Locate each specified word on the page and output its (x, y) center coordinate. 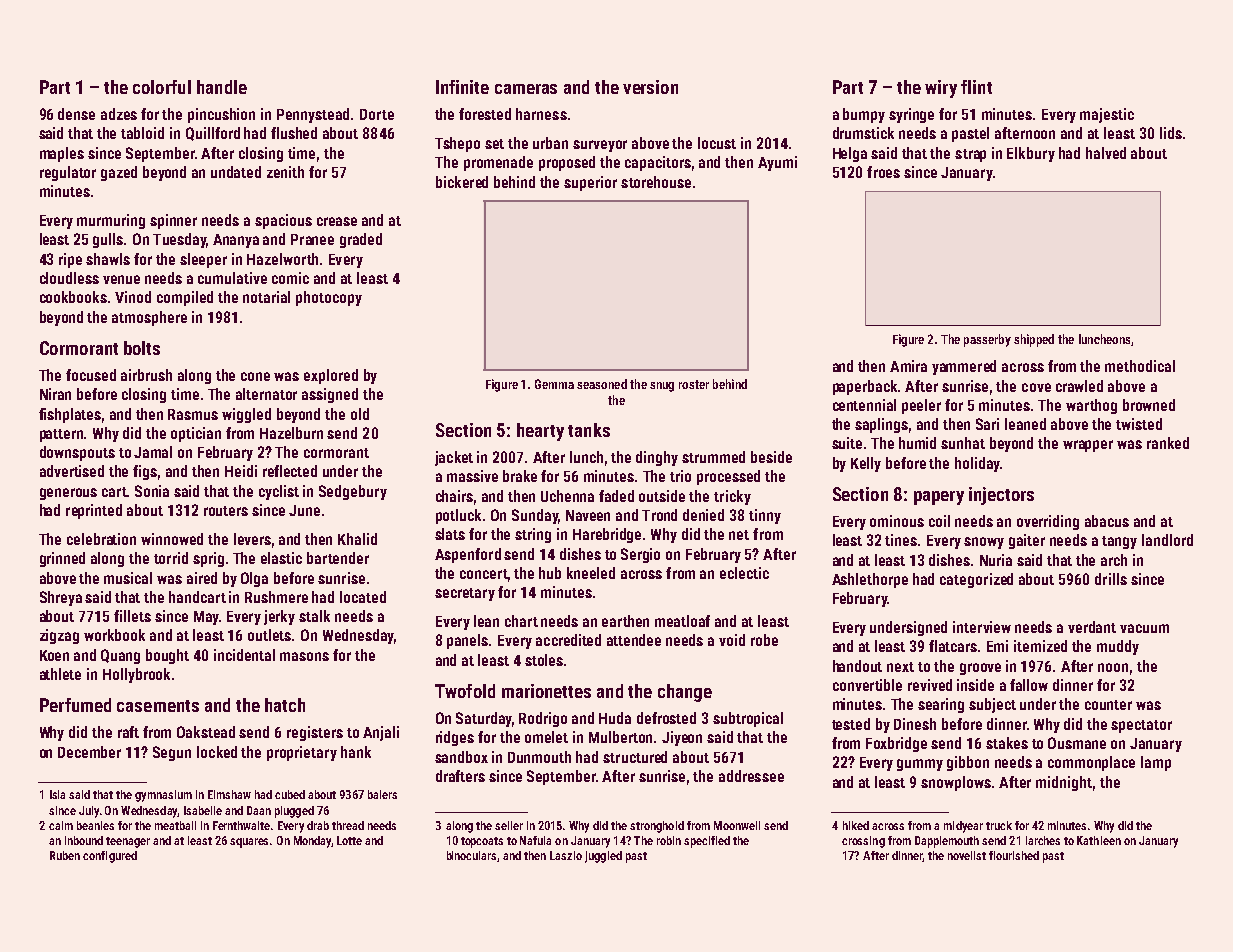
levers (252, 539)
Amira (908, 366)
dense (76, 114)
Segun (172, 753)
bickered (462, 182)
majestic (1107, 115)
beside (771, 457)
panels (467, 641)
